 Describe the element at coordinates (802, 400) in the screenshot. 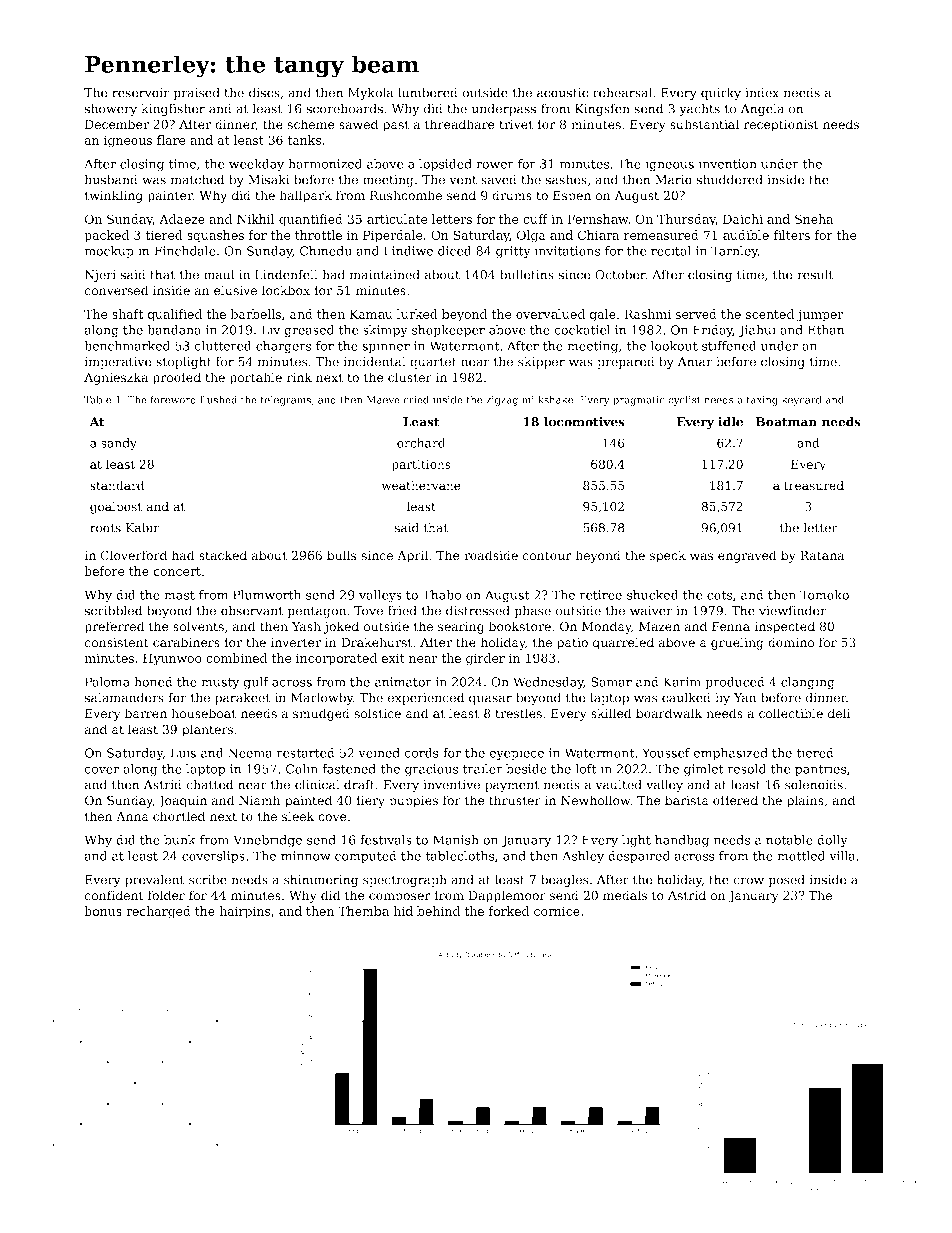

I see `keycard` at that location.
